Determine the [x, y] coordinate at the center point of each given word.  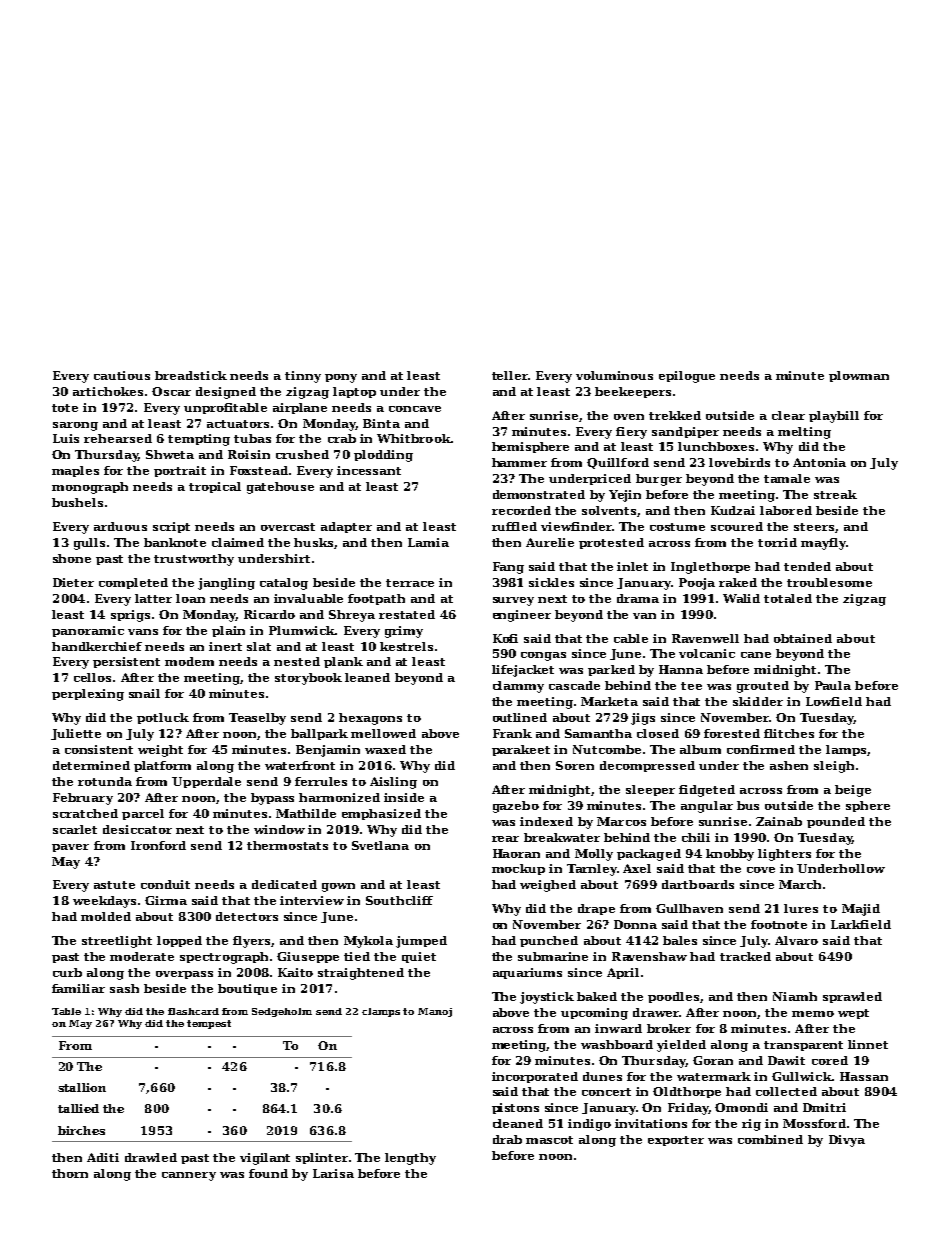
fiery [631, 433]
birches [81, 1130]
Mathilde [306, 813]
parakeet [521, 750]
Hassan [864, 1076]
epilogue [687, 377]
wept [853, 1014]
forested [732, 733]
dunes [602, 1076]
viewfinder [576, 526]
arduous [120, 526]
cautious [122, 375]
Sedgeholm [282, 1012]
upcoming [594, 1014]
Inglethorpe [710, 568]
